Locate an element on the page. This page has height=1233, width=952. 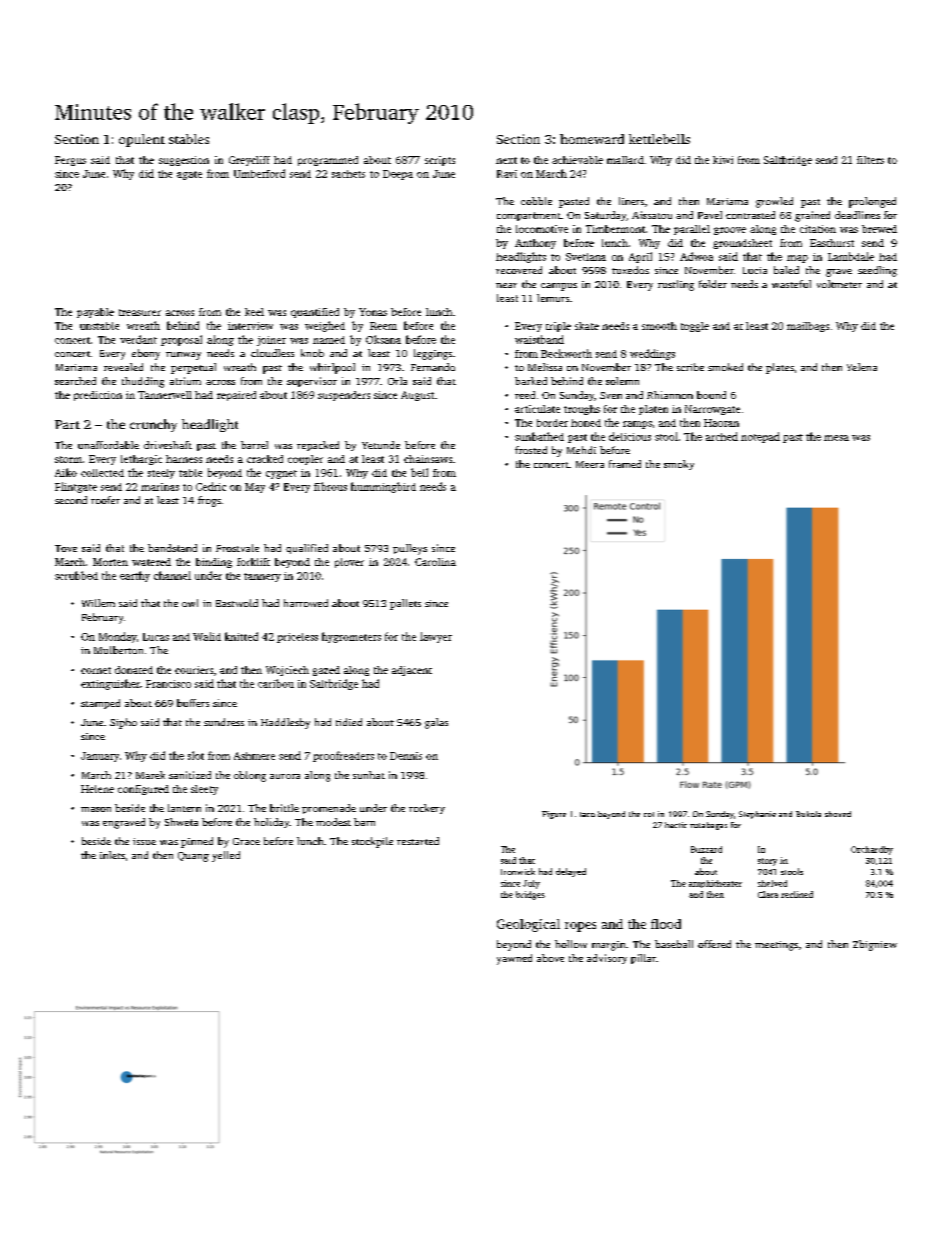
reed is located at coordinates (525, 395).
